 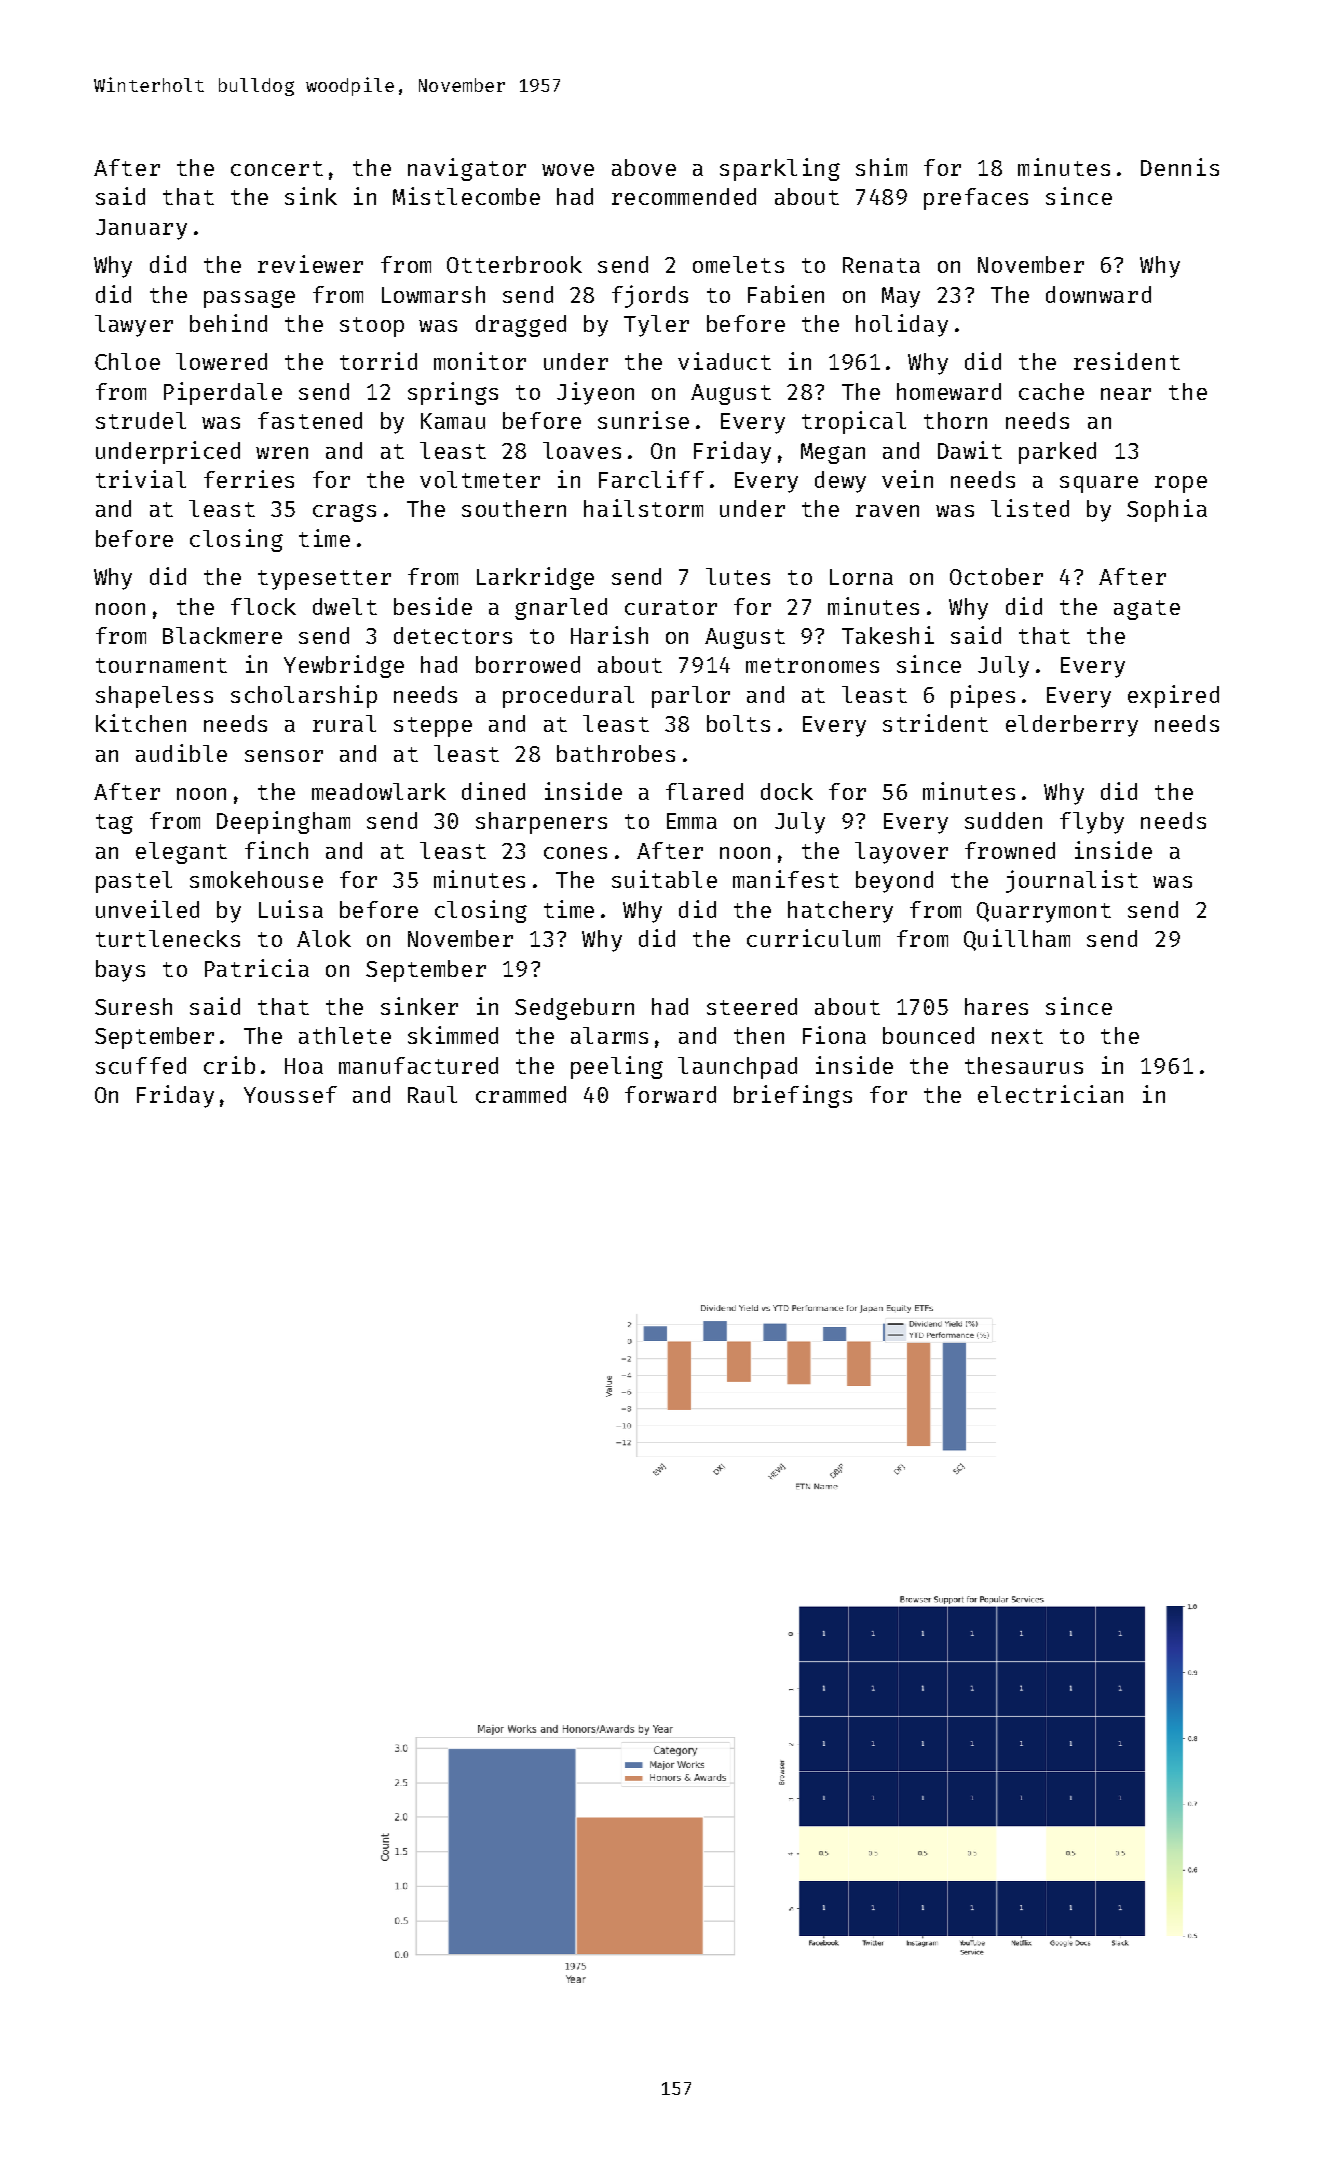 I want to click on Youssef, so click(x=290, y=1094).
